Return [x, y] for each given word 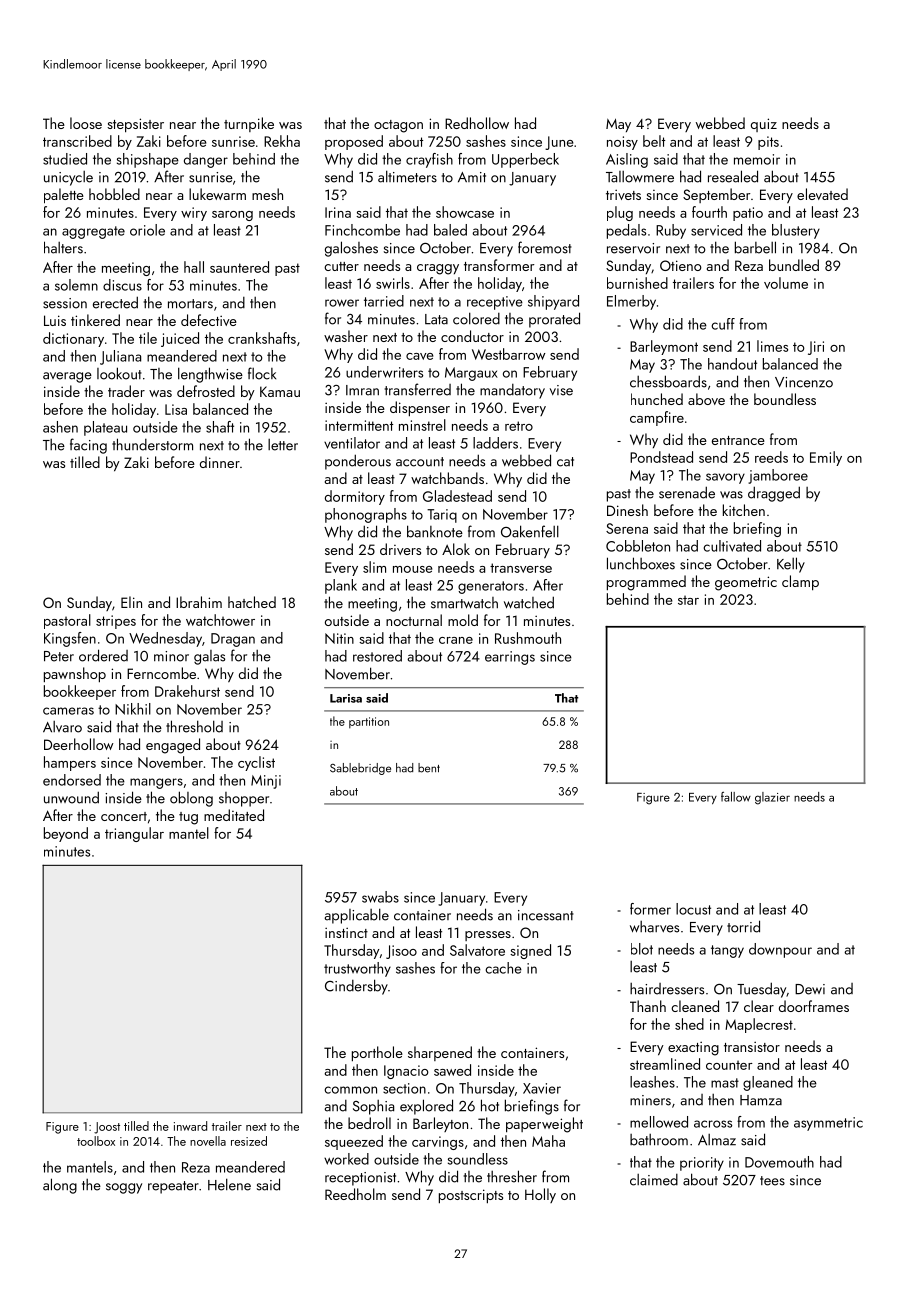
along [60, 1186]
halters [63, 247]
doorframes [814, 1006]
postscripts [471, 1196]
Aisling [627, 160]
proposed [354, 142]
